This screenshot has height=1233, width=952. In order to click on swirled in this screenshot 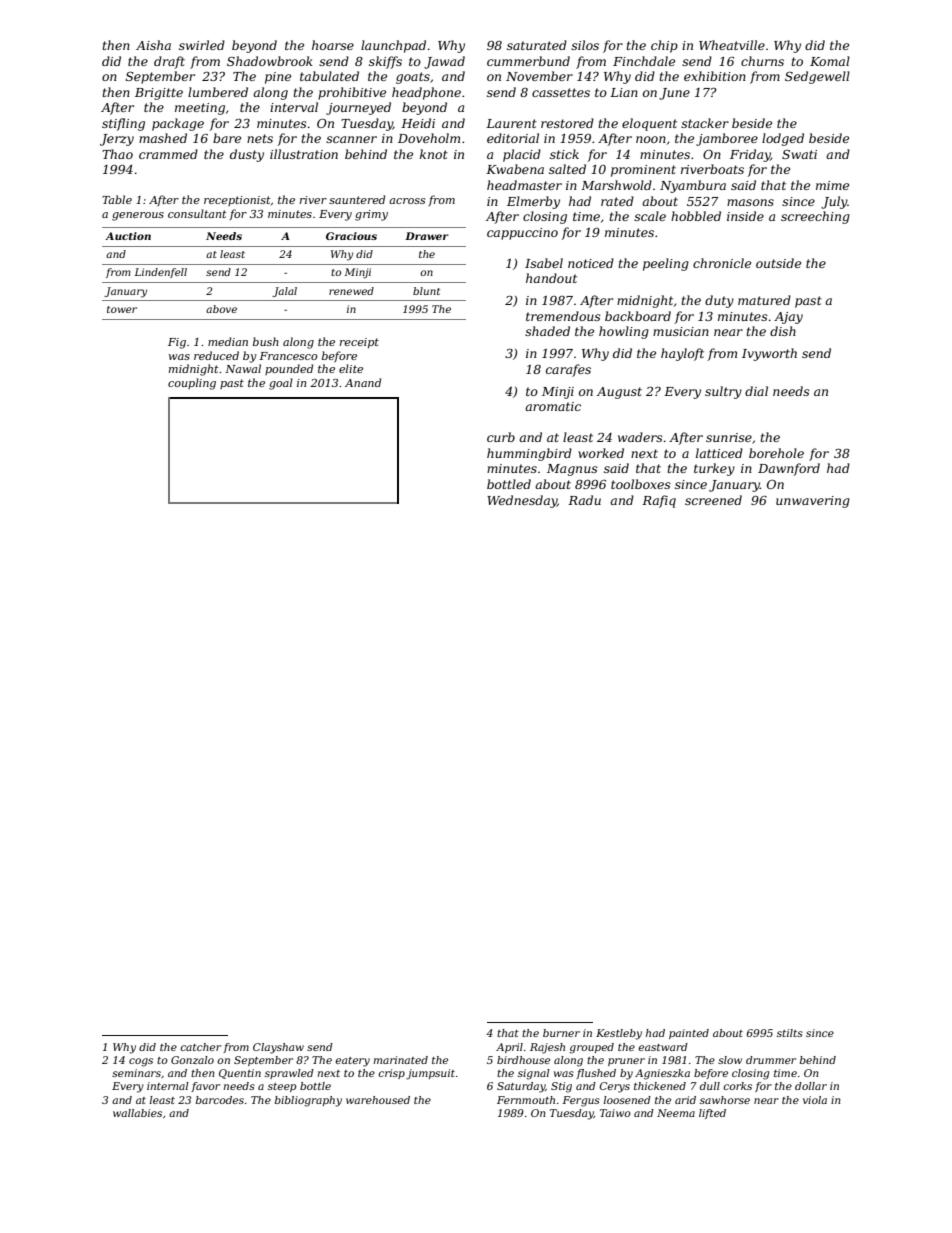, I will do `click(202, 45)`.
